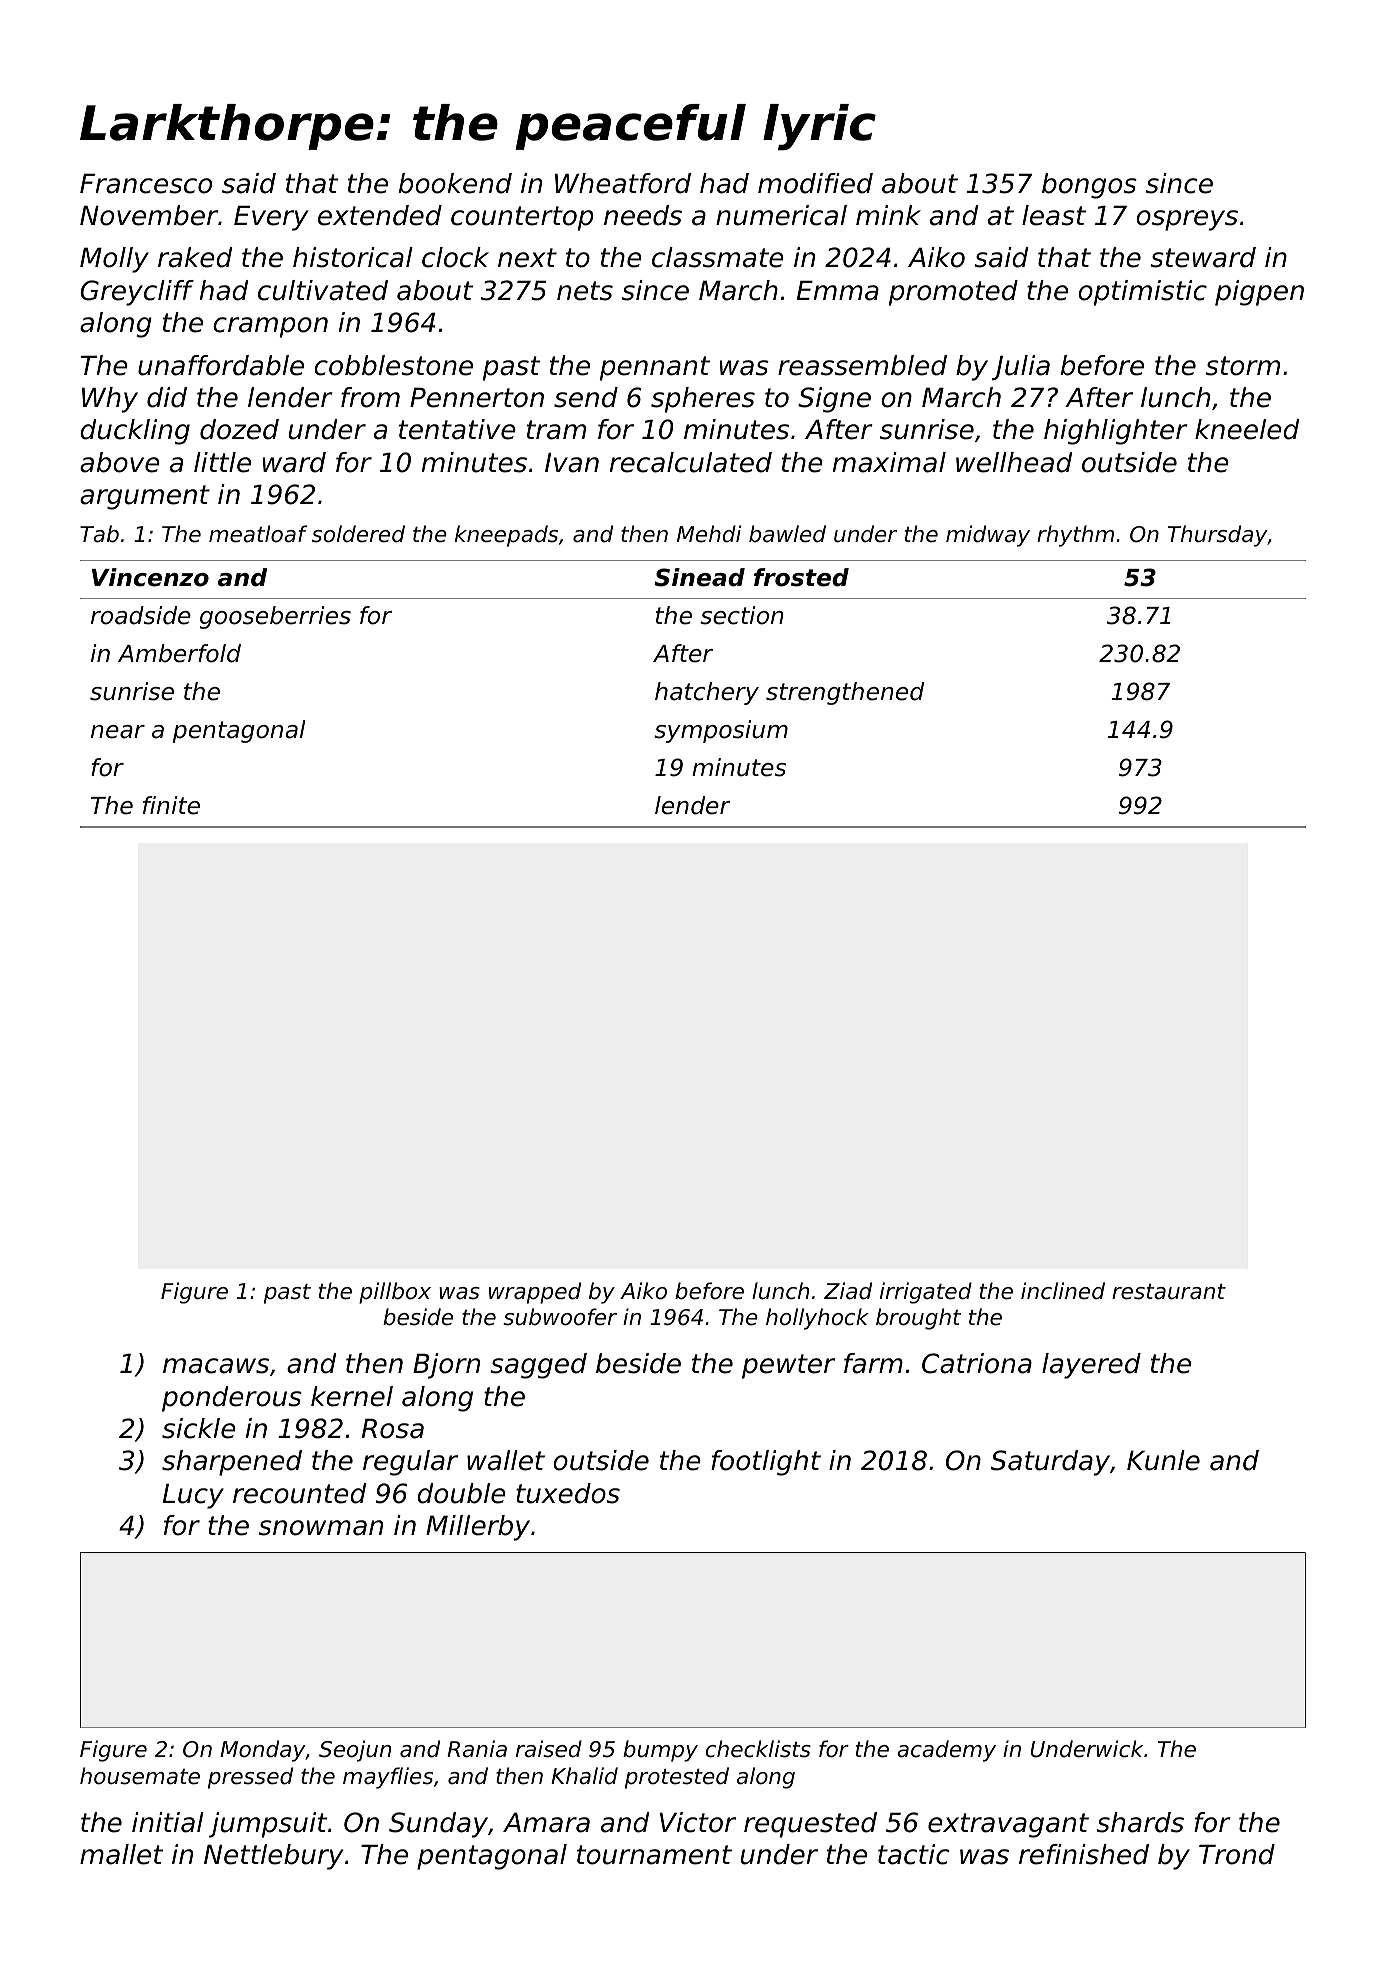 The height and width of the image is (1969, 1386). Describe the element at coordinates (171, 805) in the image. I see `finite` at that location.
